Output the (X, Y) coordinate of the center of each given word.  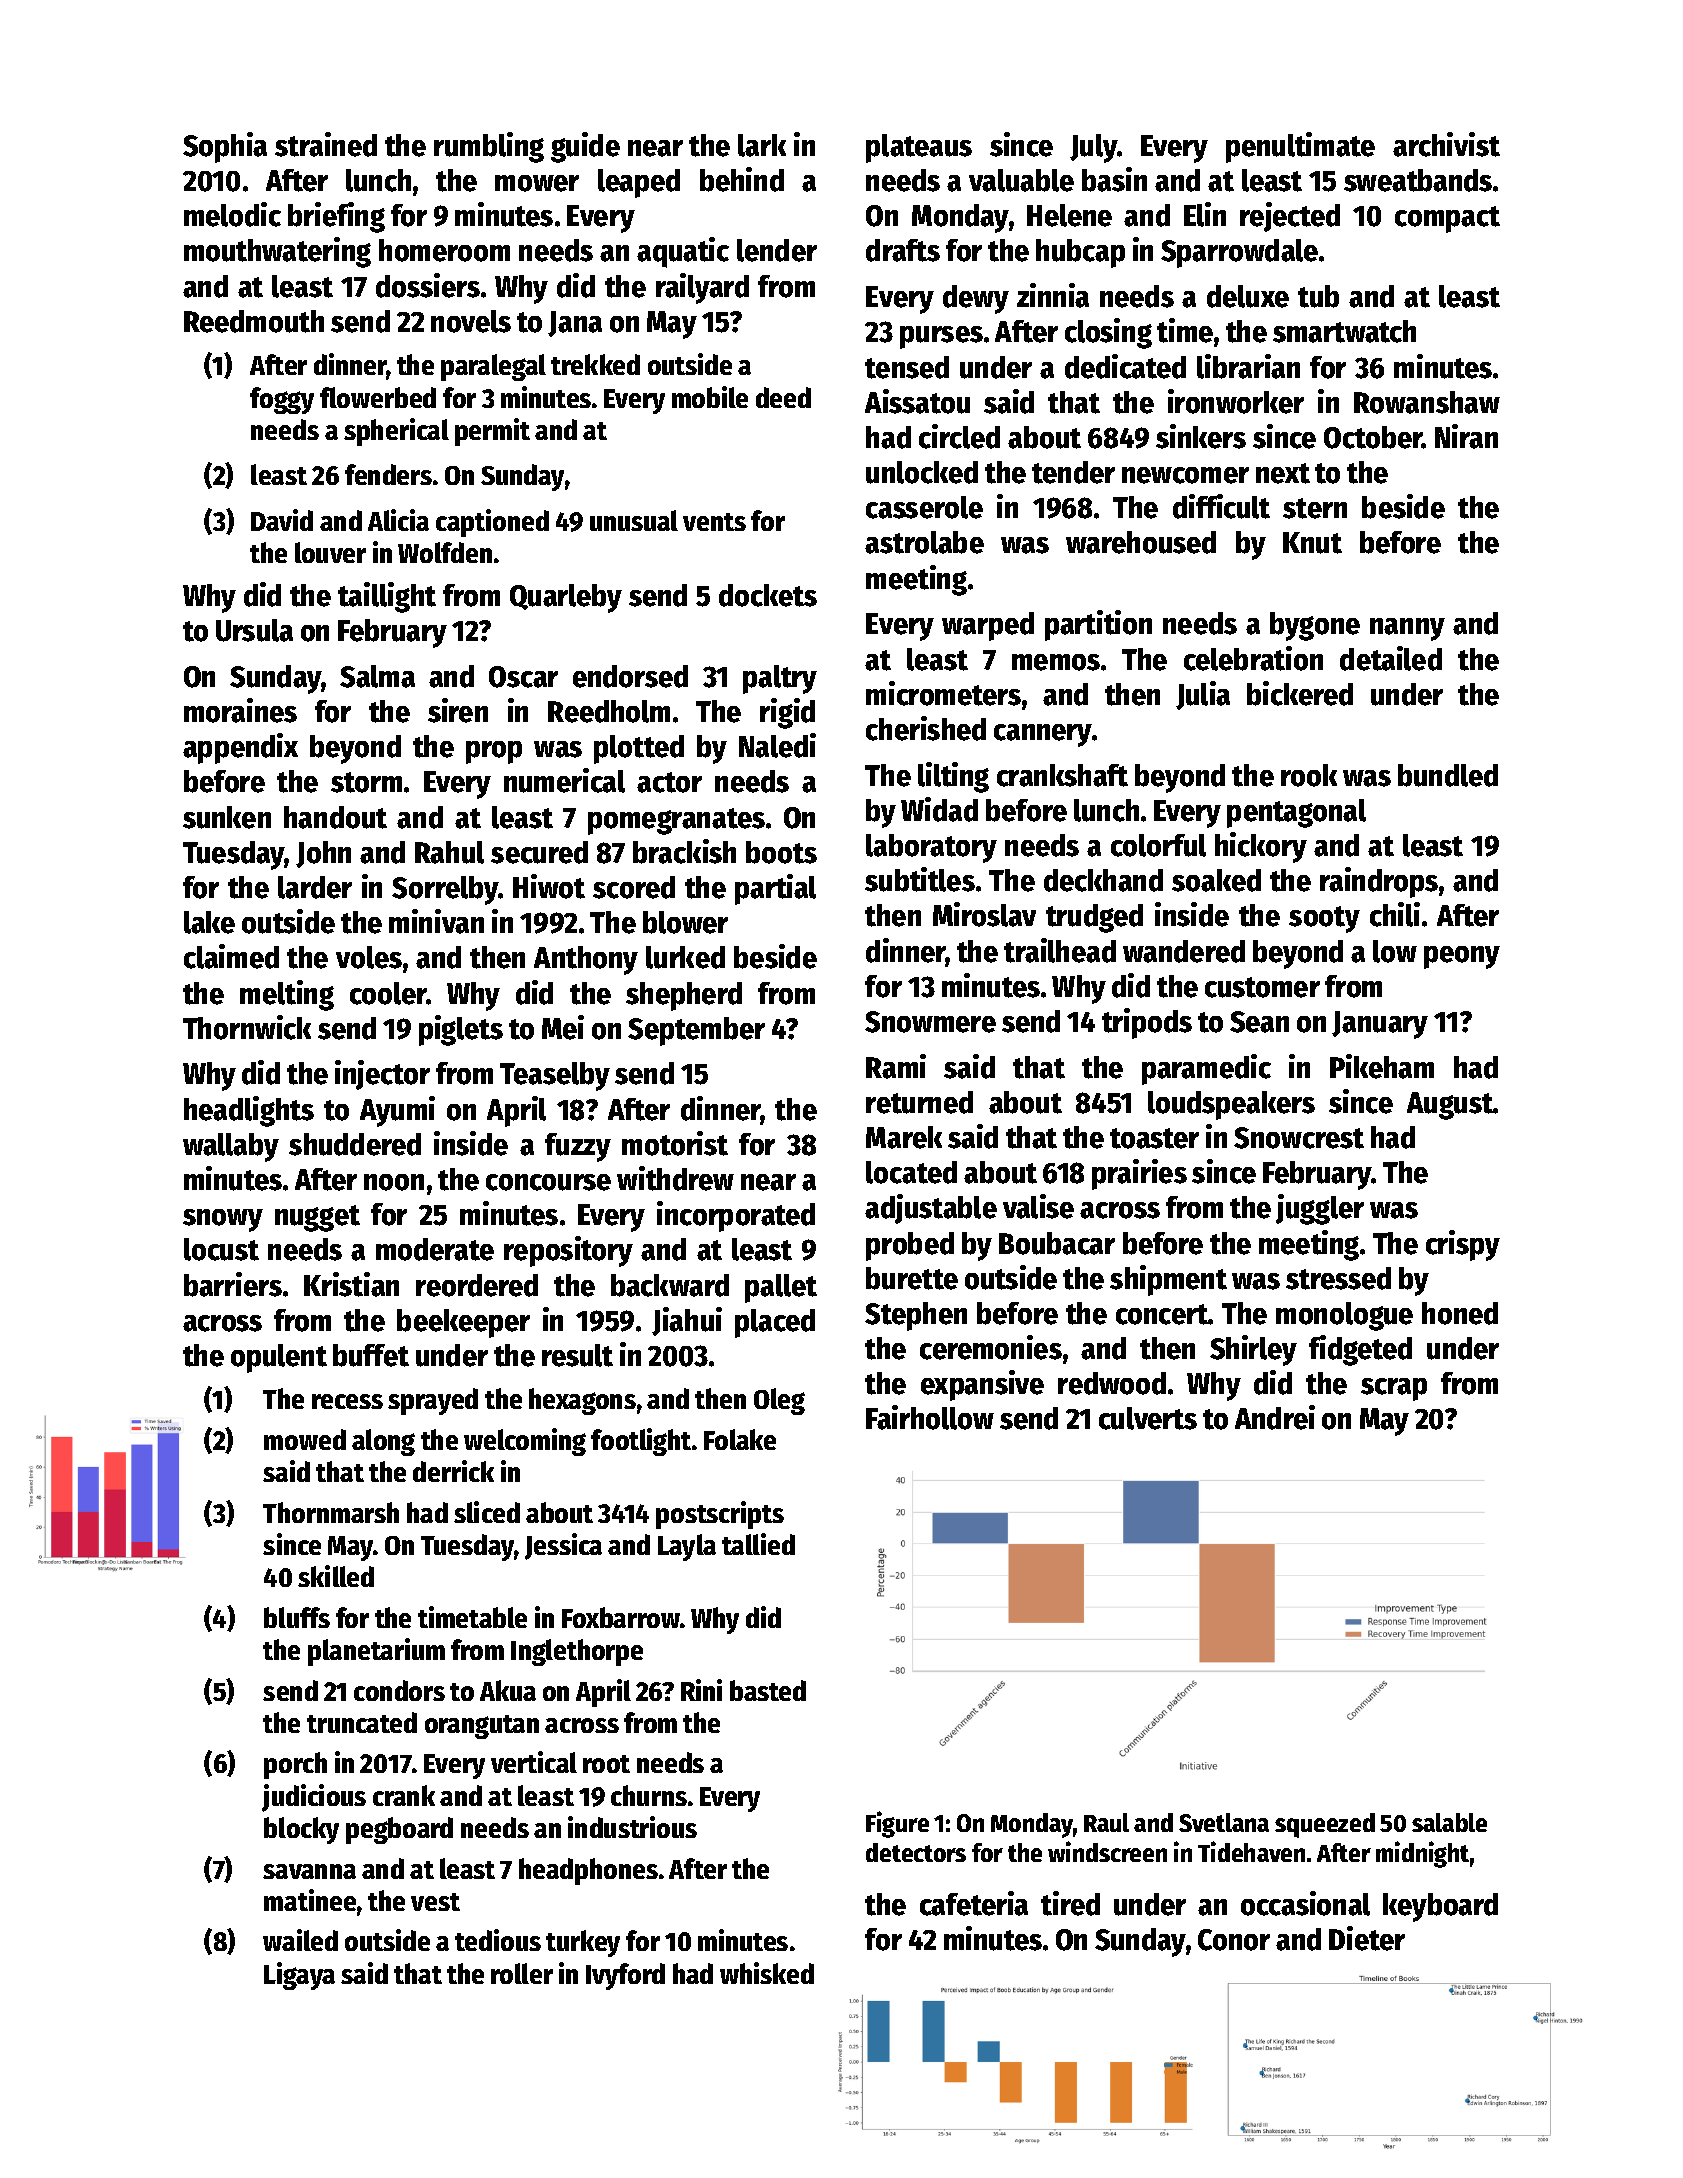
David (282, 520)
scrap (1394, 1389)
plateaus (919, 148)
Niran (1466, 436)
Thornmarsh (331, 1512)
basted (768, 1690)
